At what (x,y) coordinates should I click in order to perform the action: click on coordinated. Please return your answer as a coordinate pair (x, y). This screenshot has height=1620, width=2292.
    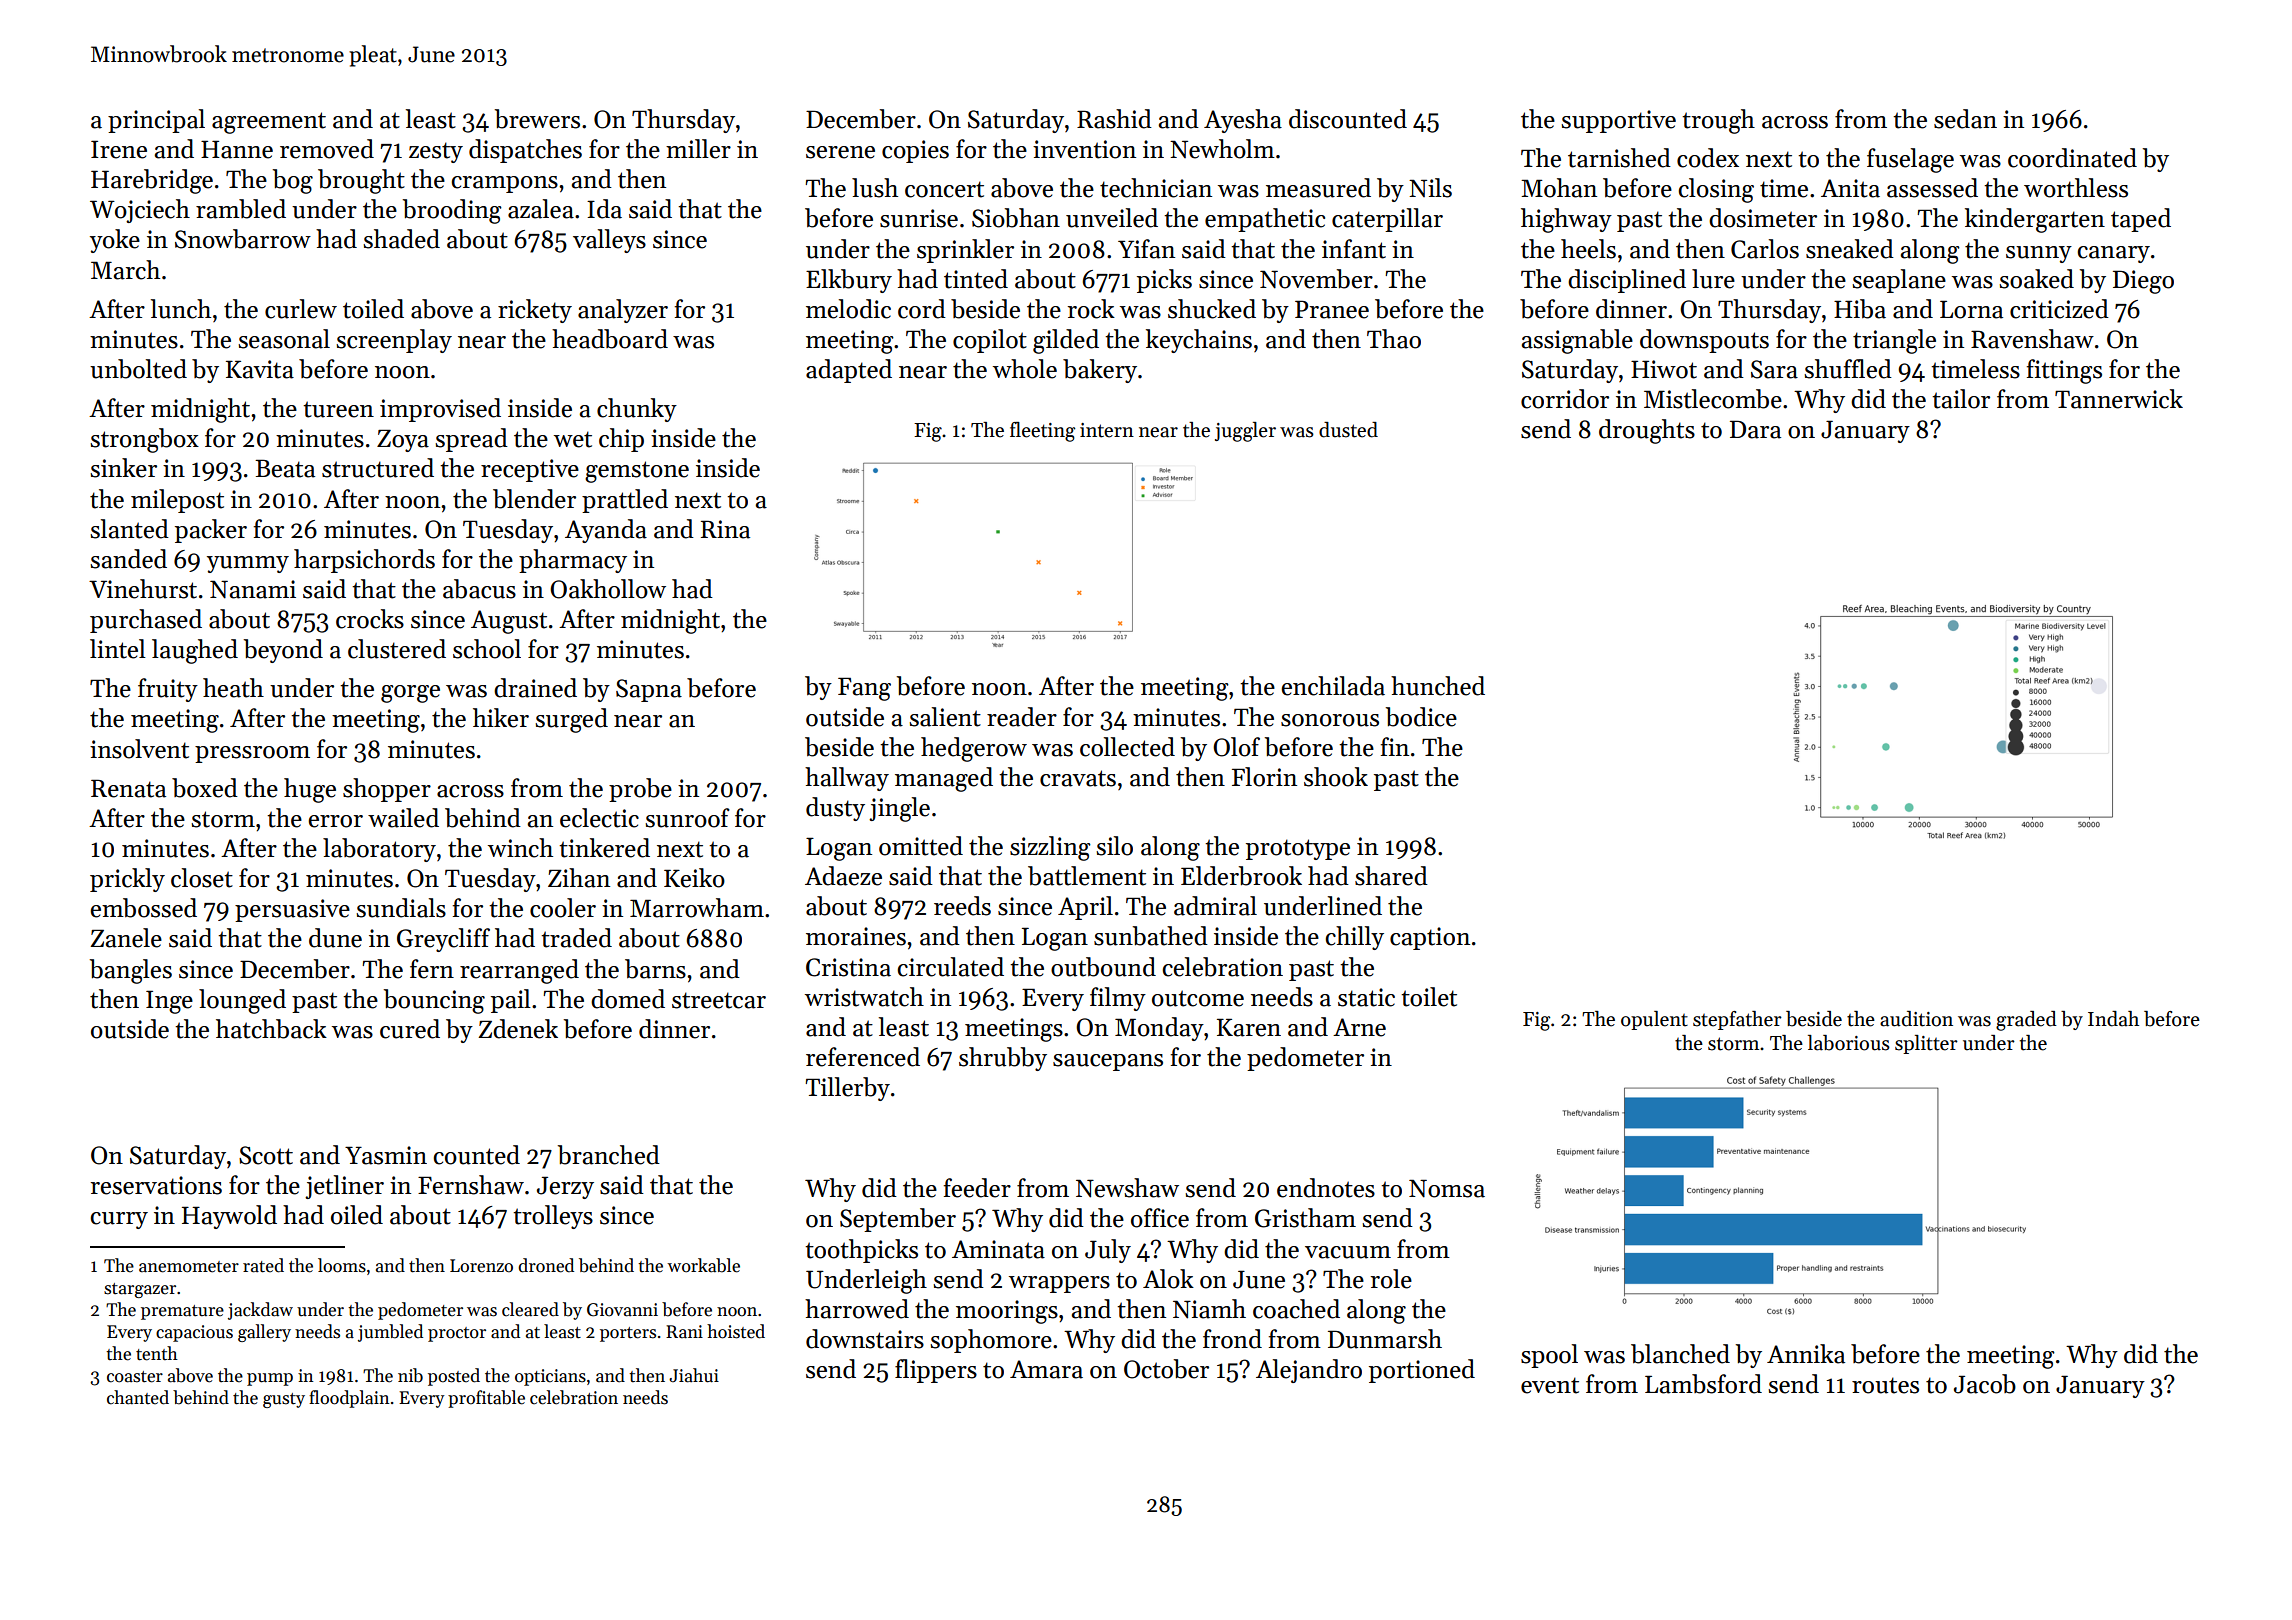
    Looking at the image, I should click on (2072, 158).
